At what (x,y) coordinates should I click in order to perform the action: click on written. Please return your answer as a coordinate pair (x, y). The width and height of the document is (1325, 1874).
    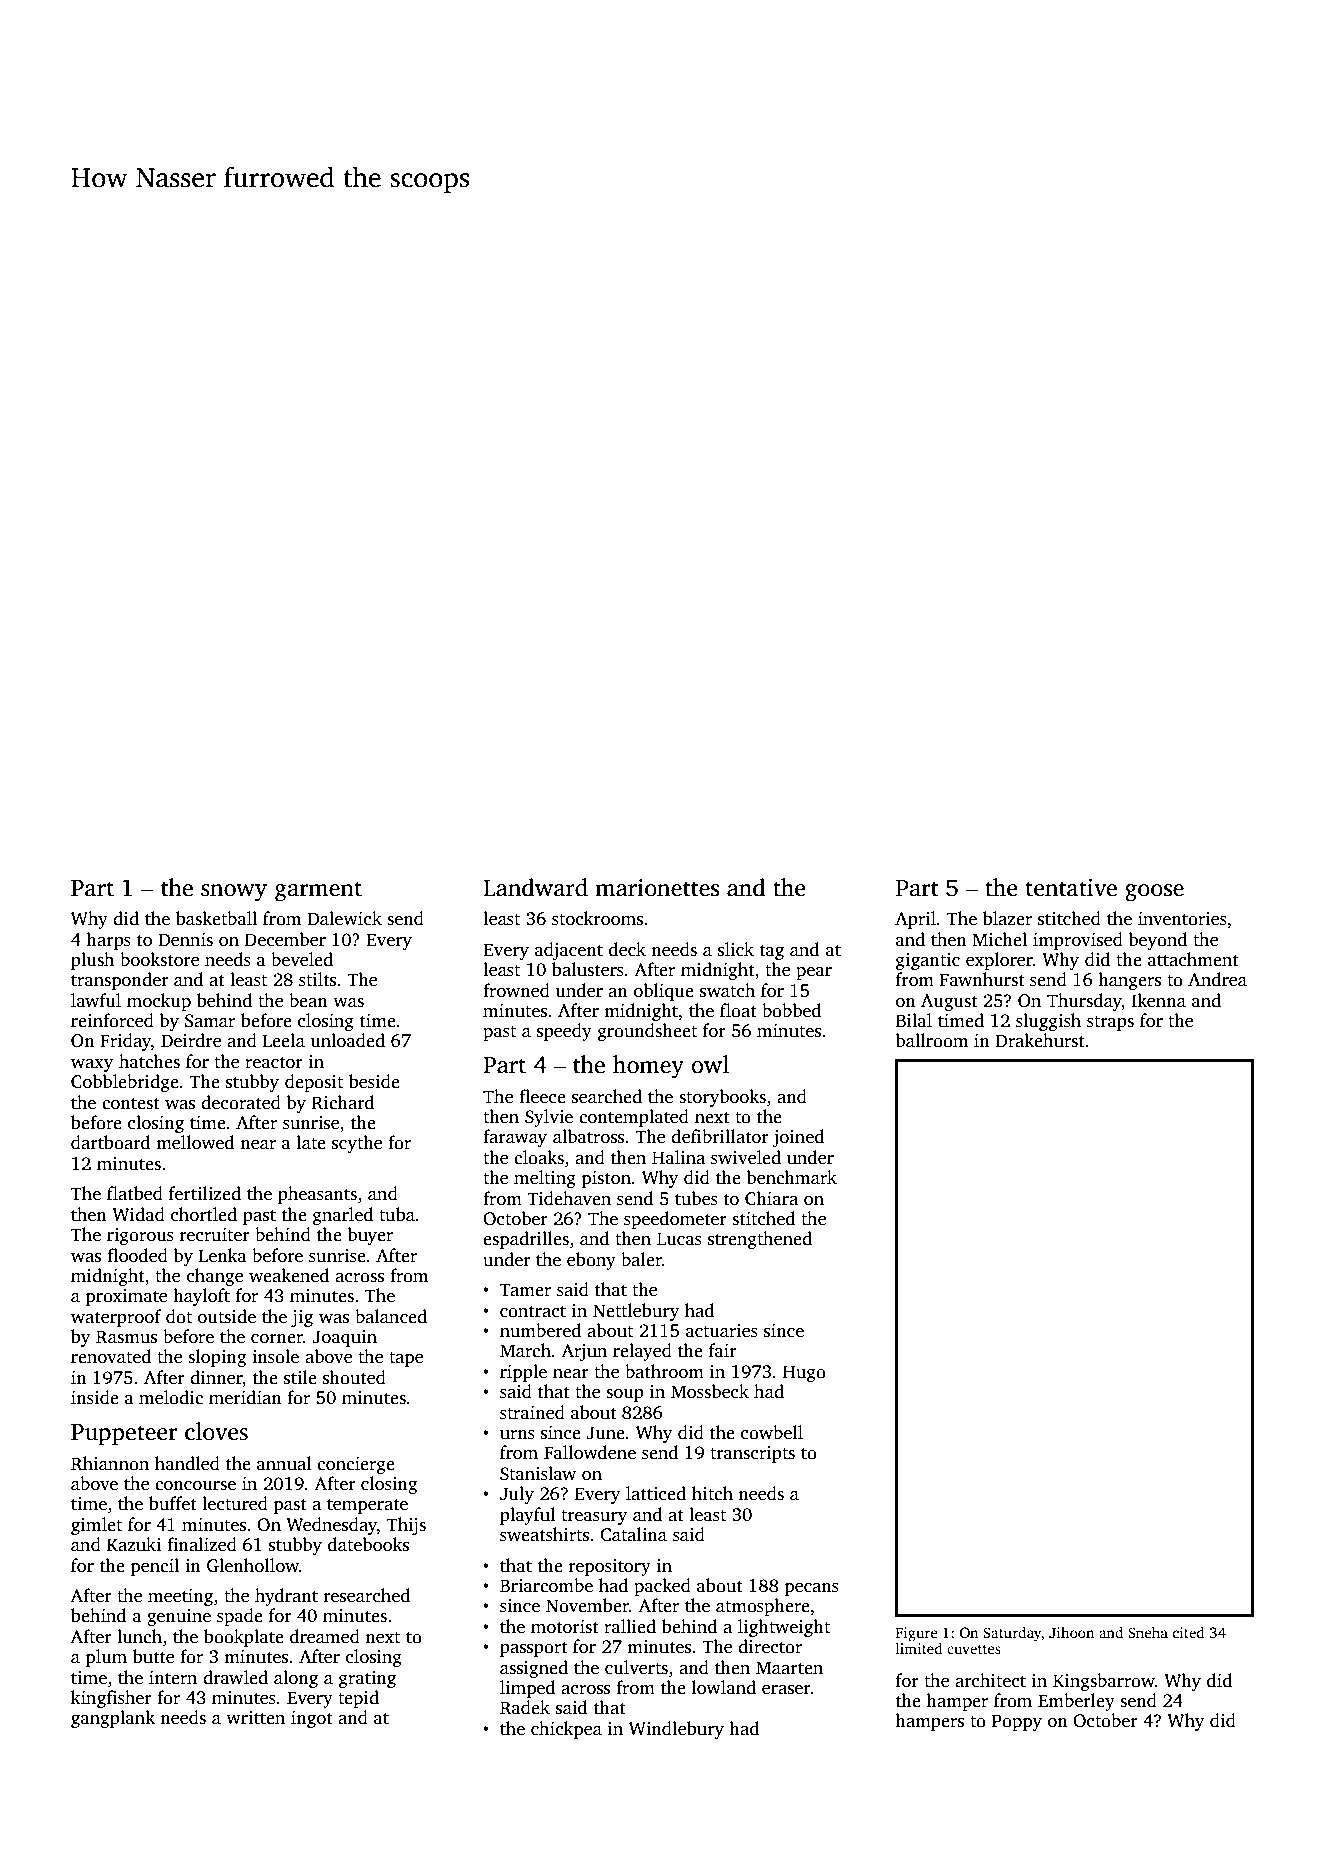
    Looking at the image, I should click on (255, 1718).
